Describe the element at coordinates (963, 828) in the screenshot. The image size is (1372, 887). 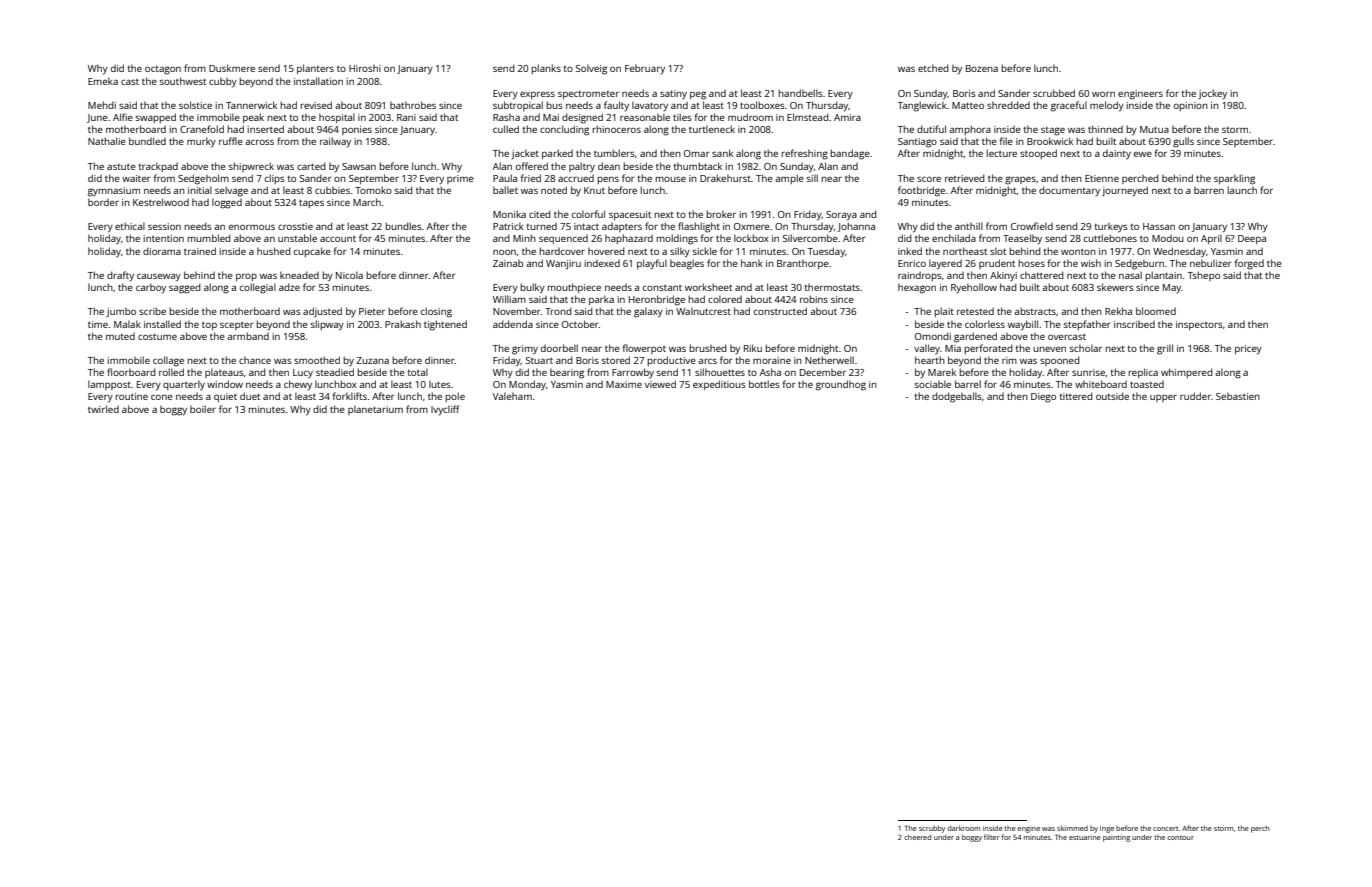
I see `darkroom` at that location.
